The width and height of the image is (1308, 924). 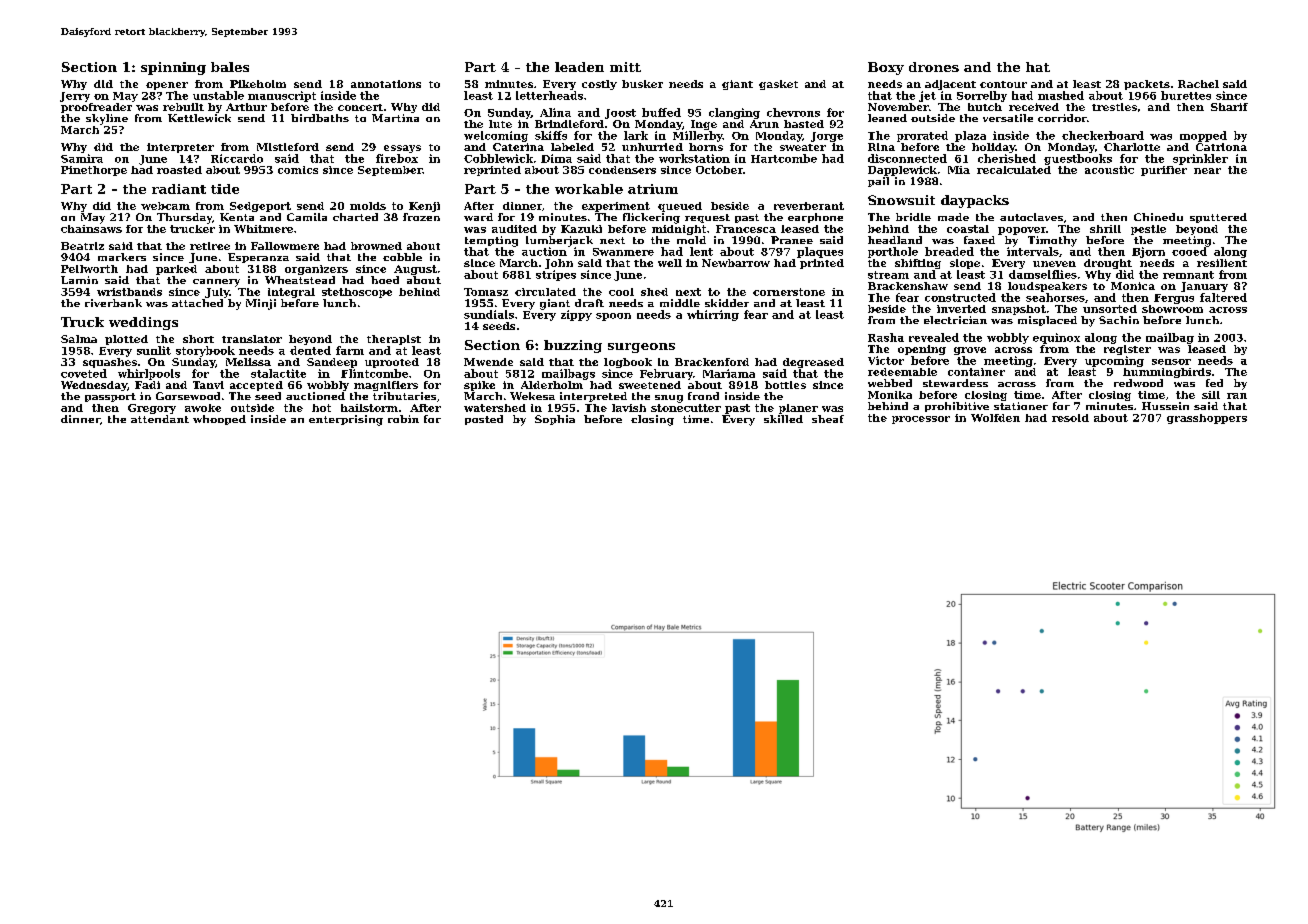 What do you see at coordinates (1218, 218) in the image?
I see `sputtered` at bounding box center [1218, 218].
